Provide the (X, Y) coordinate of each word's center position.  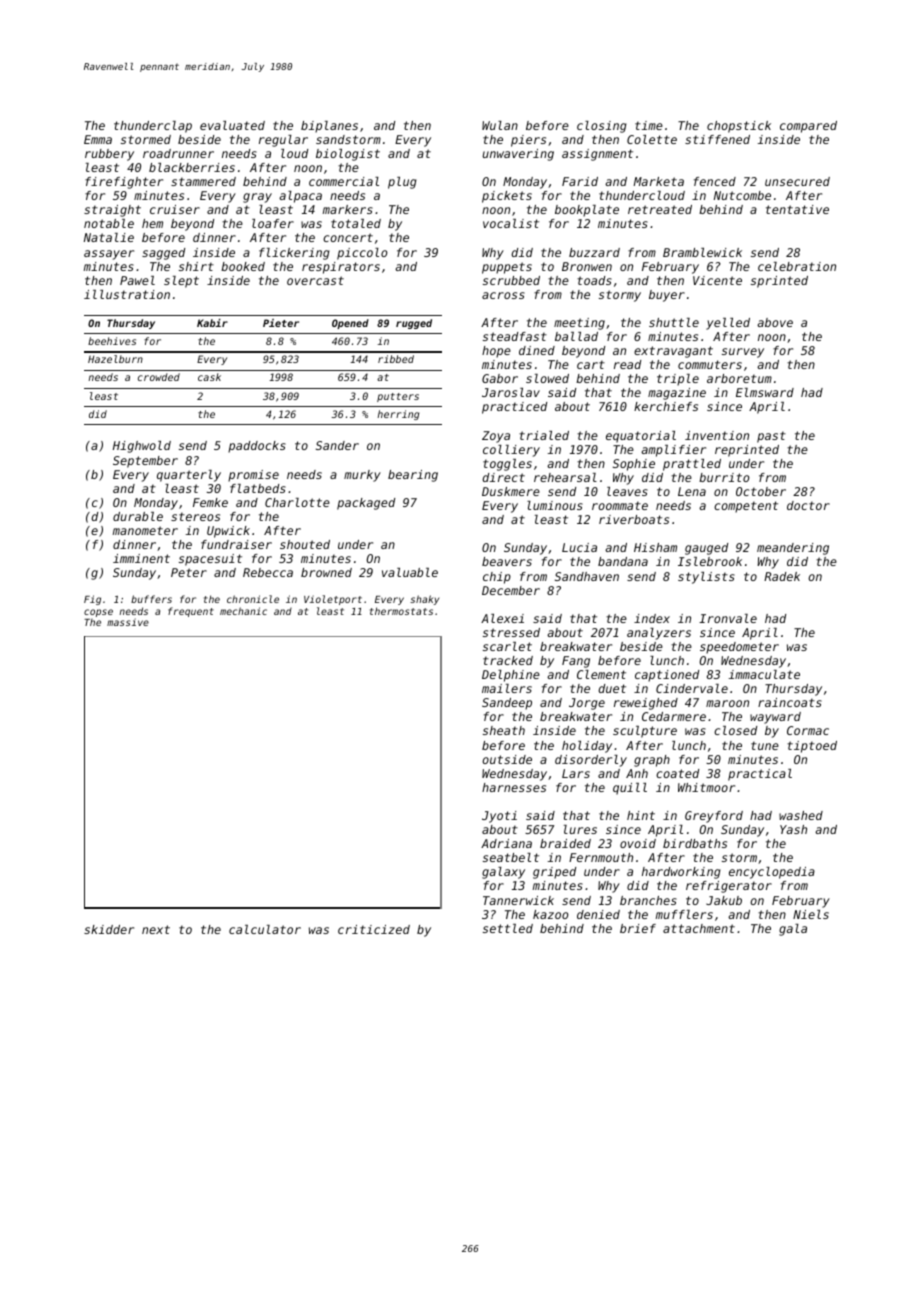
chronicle (253, 599)
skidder (109, 929)
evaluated (232, 125)
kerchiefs (666, 406)
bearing (413, 476)
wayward (775, 718)
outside (507, 759)
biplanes (329, 127)
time (649, 125)
